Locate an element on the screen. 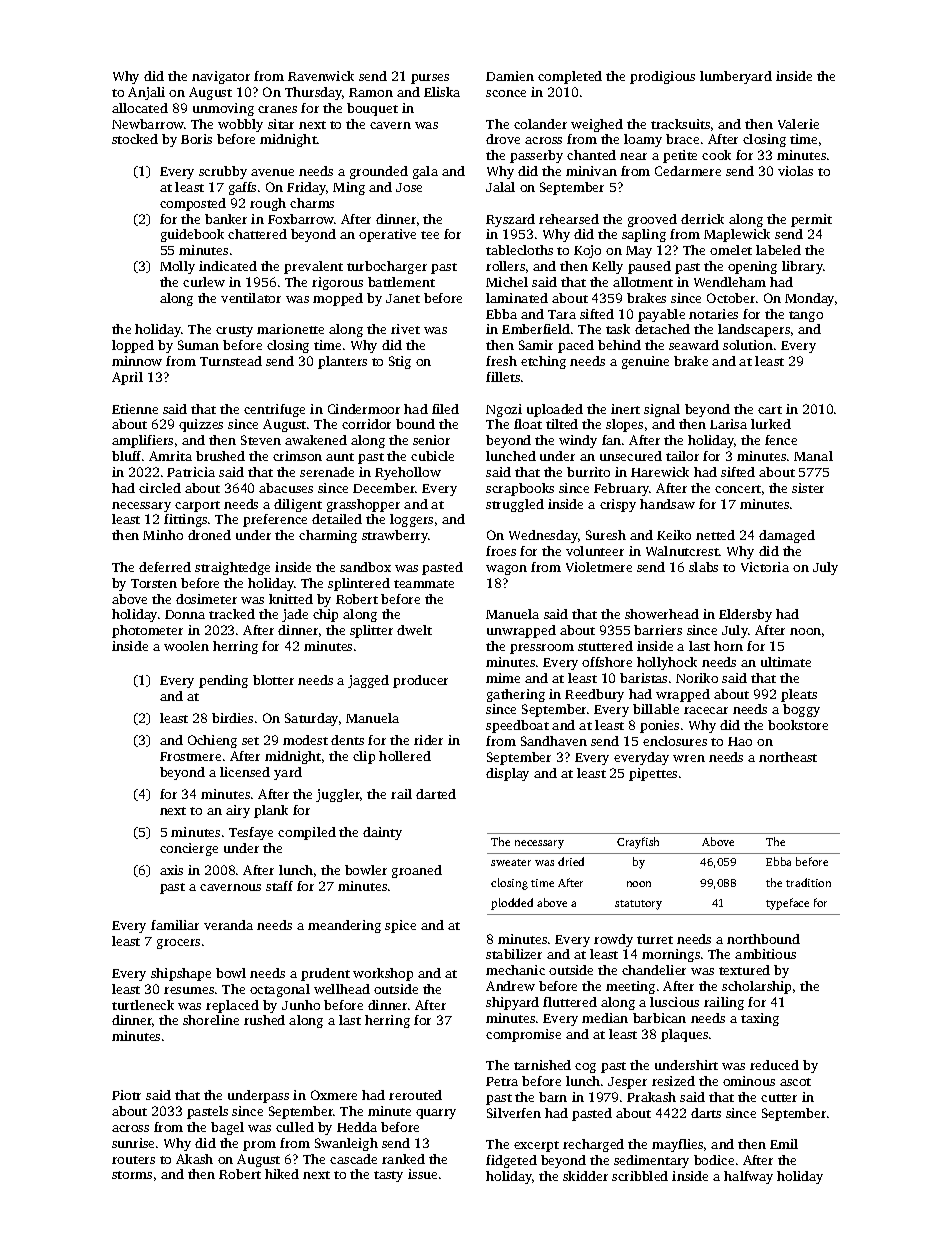  navigator is located at coordinates (221, 77).
